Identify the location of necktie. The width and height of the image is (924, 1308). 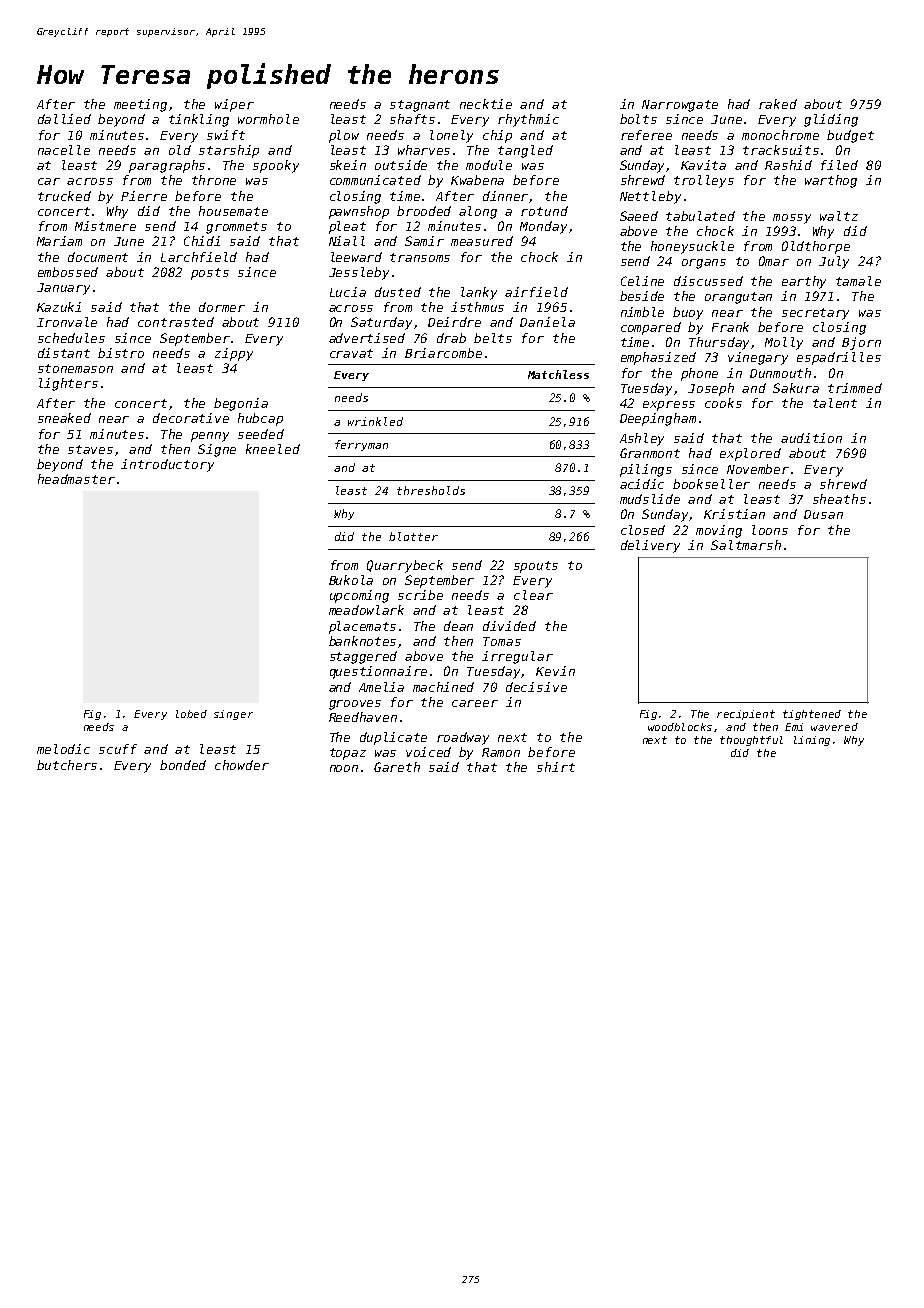
(486, 104).
